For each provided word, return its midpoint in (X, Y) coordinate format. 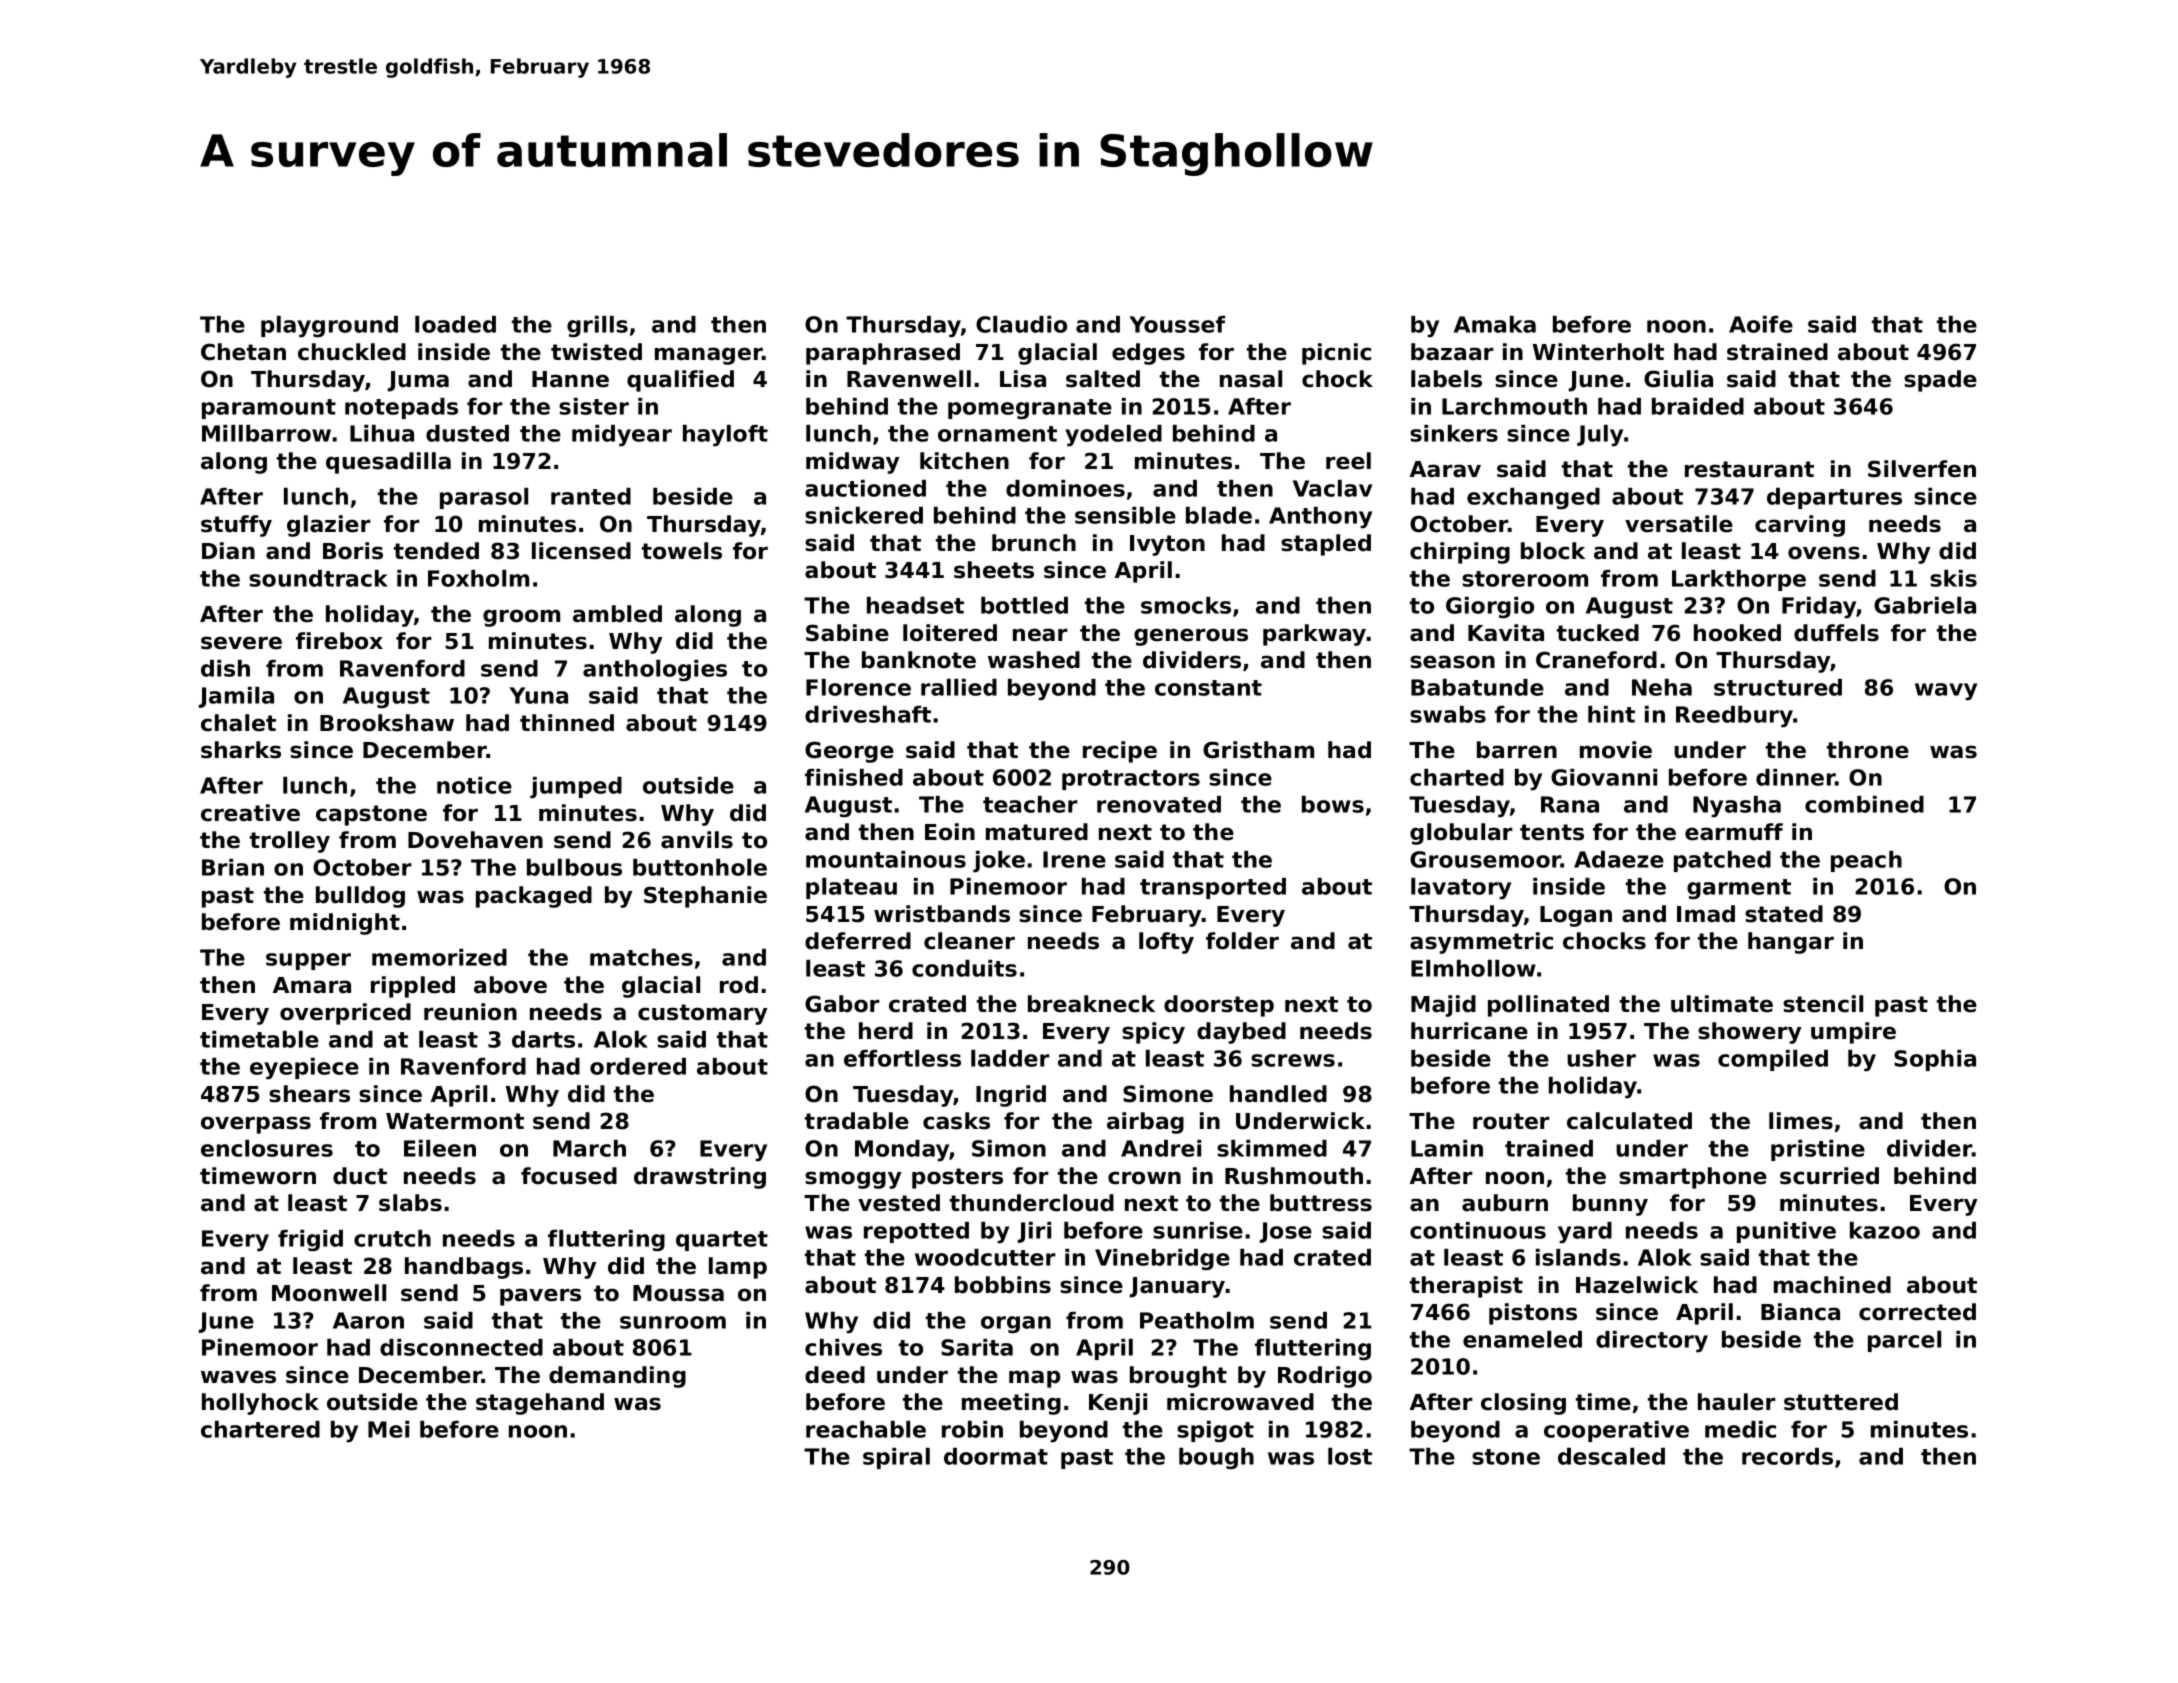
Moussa (678, 1293)
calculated (1629, 1121)
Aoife (1761, 324)
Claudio (1021, 324)
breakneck (1091, 1004)
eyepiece (304, 1069)
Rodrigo (1325, 1377)
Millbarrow (266, 433)
